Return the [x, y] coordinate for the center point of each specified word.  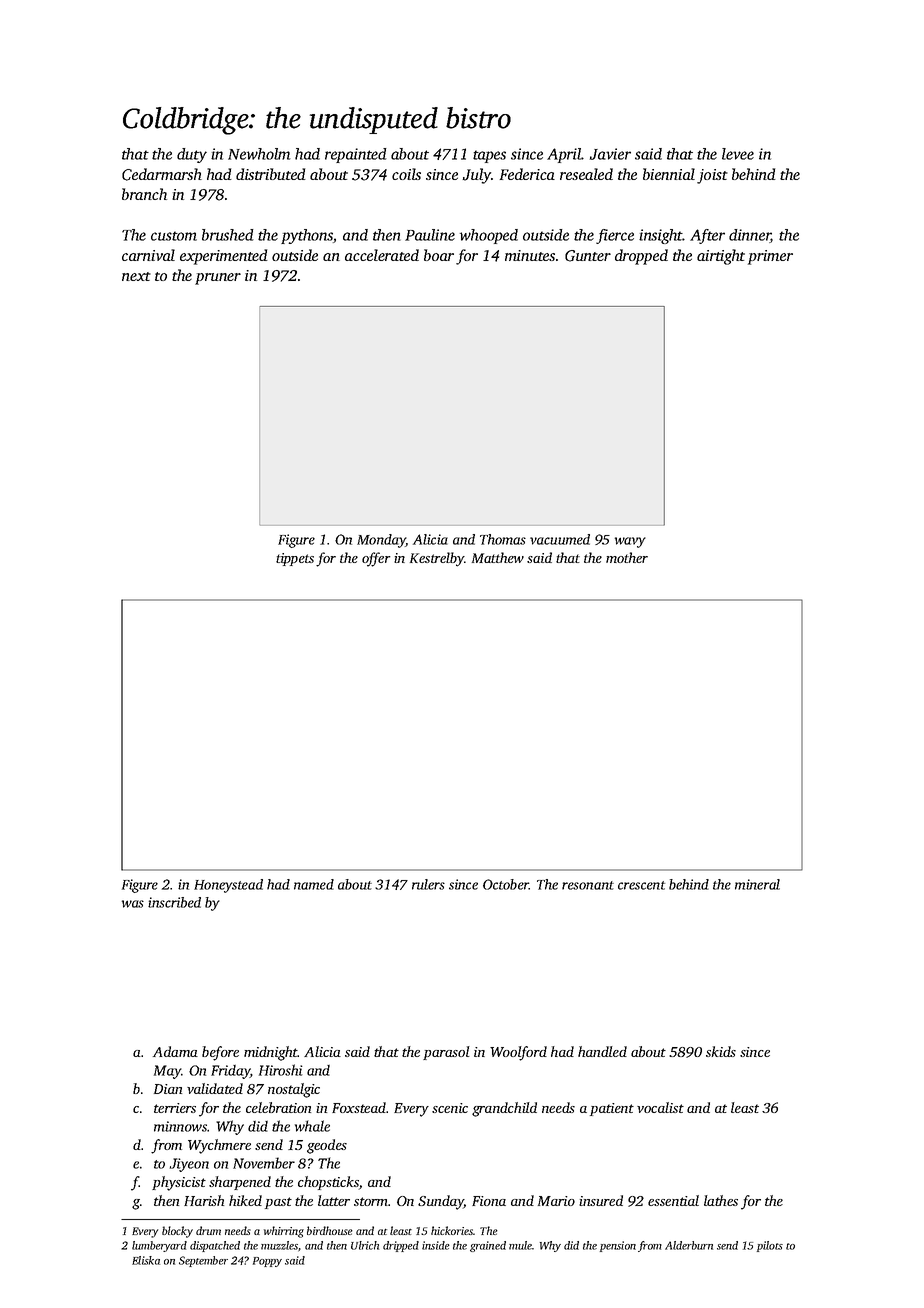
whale [312, 1126]
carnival [148, 255]
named [314, 884]
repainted [356, 155]
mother [627, 557]
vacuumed [560, 539]
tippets [295, 559]
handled [602, 1051]
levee [738, 154]
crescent [641, 885]
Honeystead [228, 886]
